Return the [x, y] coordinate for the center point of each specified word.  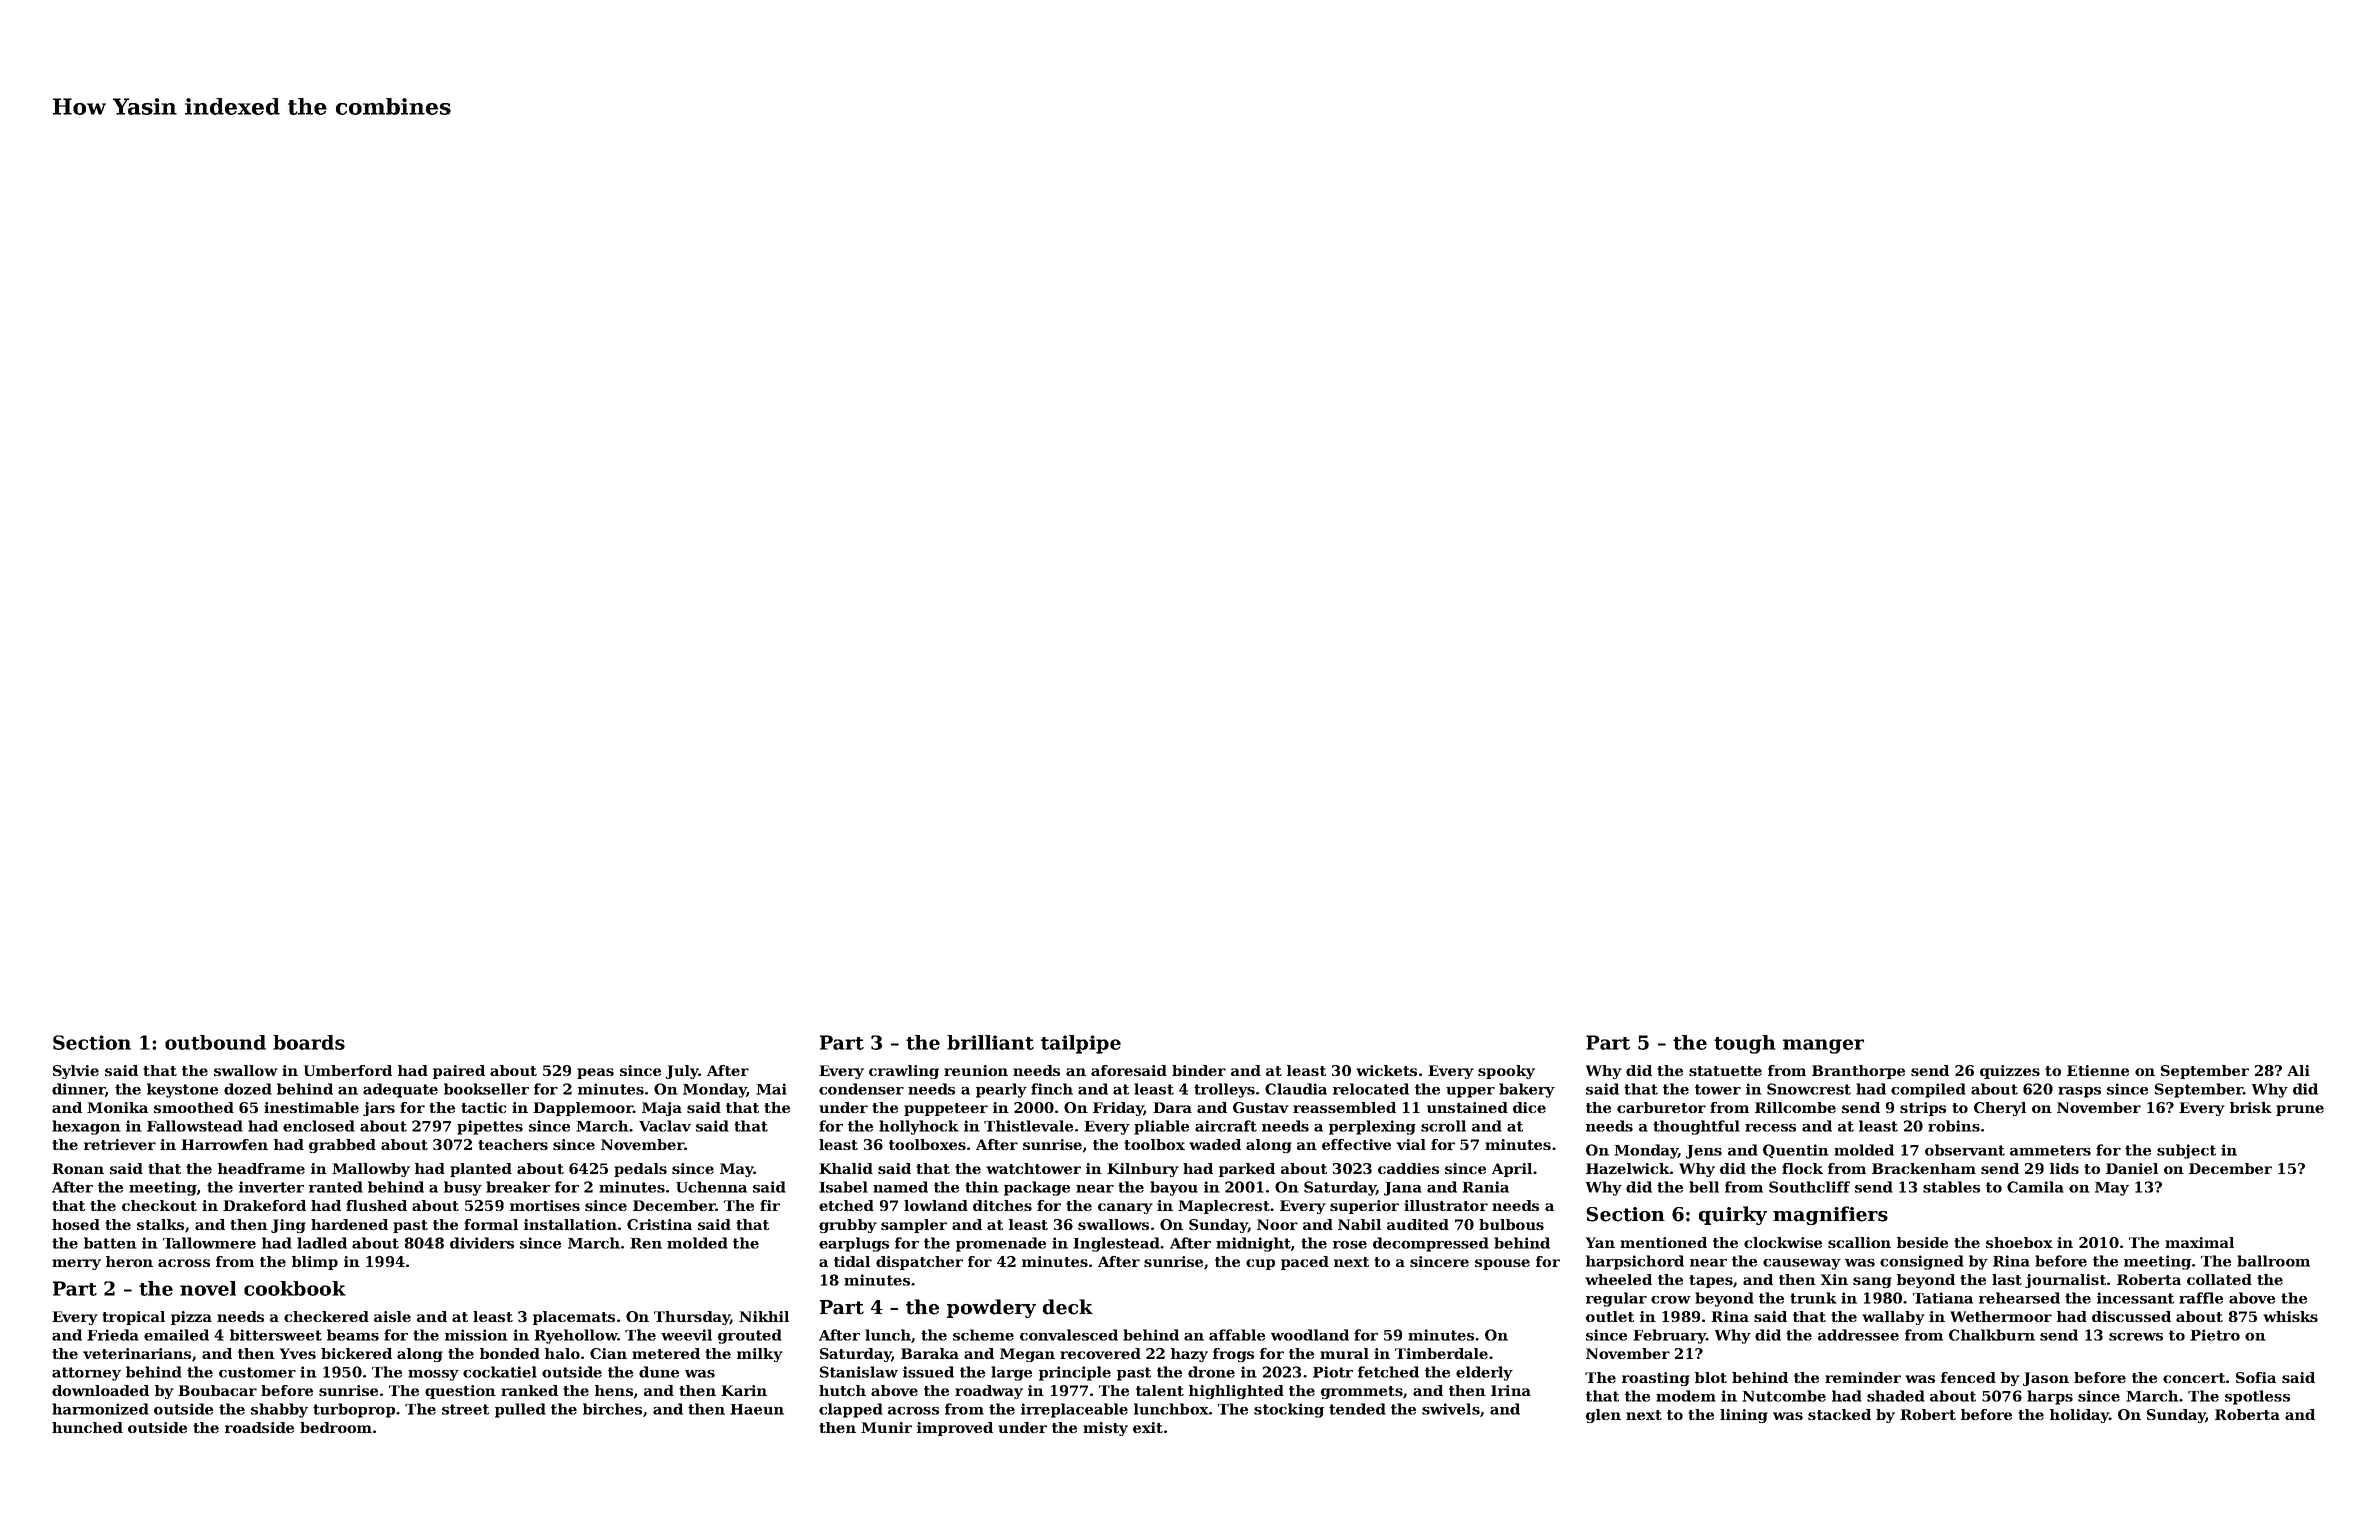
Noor [1277, 1224]
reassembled [1344, 1107]
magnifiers [1830, 1215]
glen [1603, 1416]
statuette [1725, 1071]
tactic [483, 1107]
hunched [87, 1427]
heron [129, 1261]
